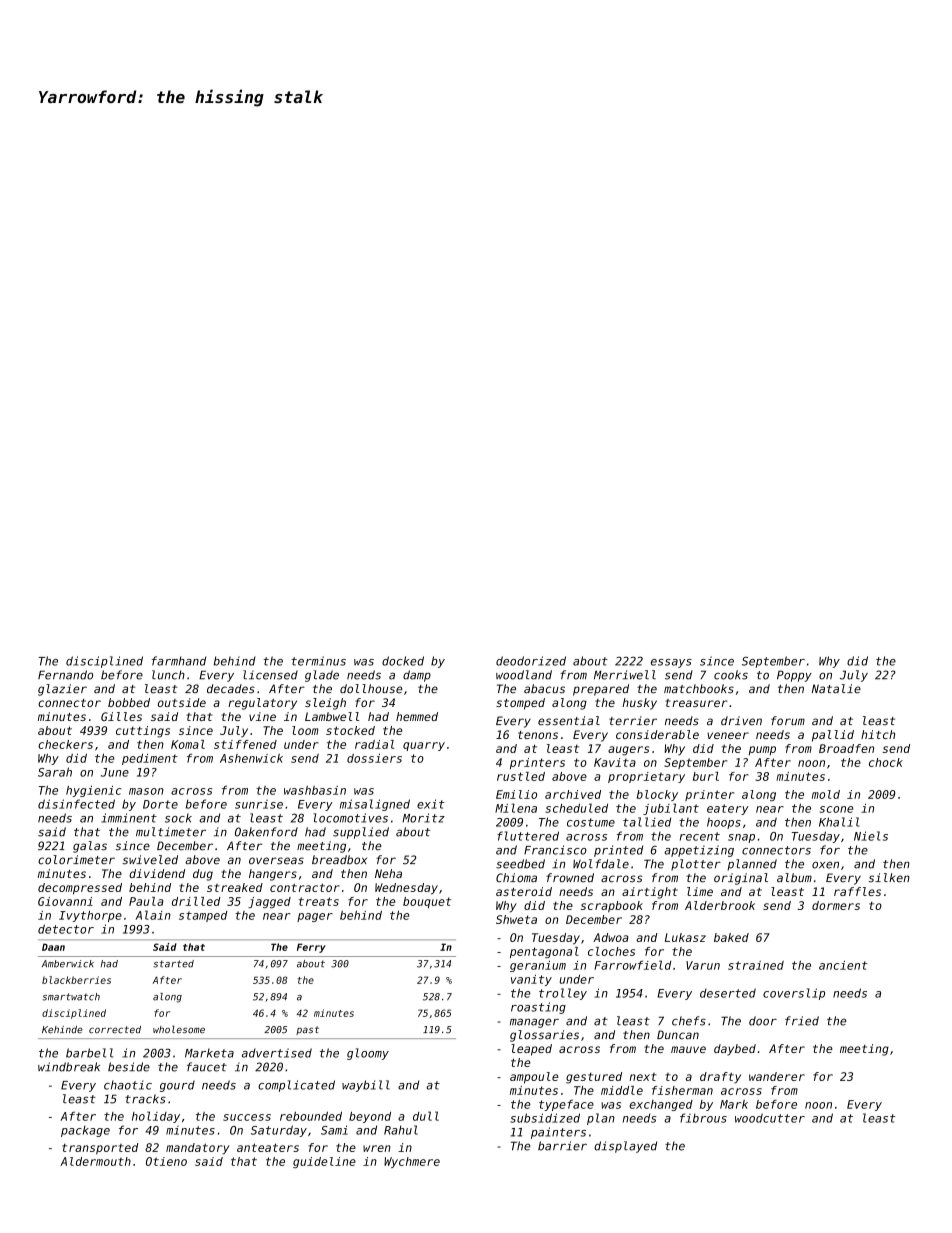 The height and width of the document is (1233, 952). I want to click on coverslip, so click(794, 994).
